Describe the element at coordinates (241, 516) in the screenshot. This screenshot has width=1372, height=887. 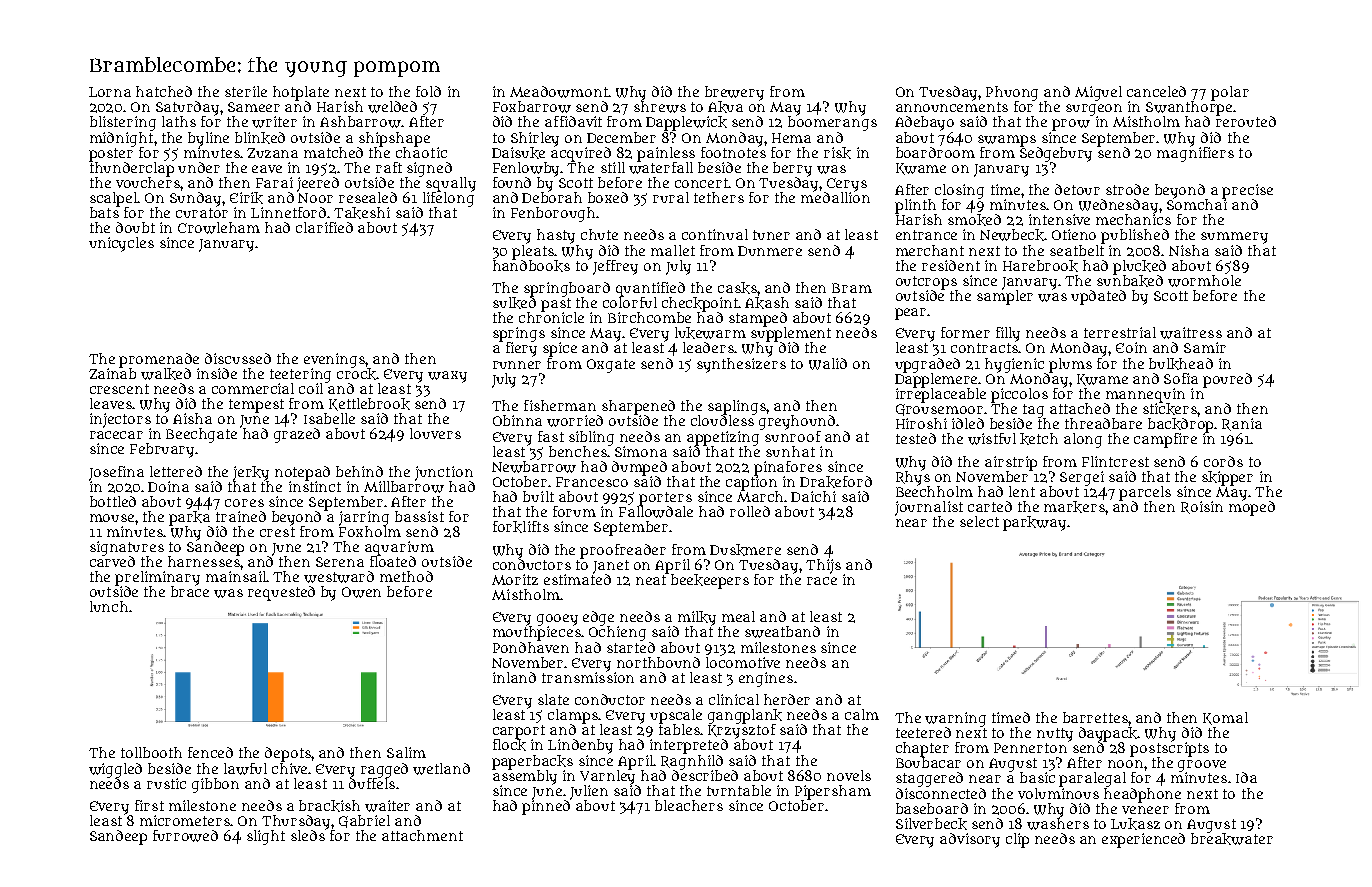
I see `trained` at that location.
